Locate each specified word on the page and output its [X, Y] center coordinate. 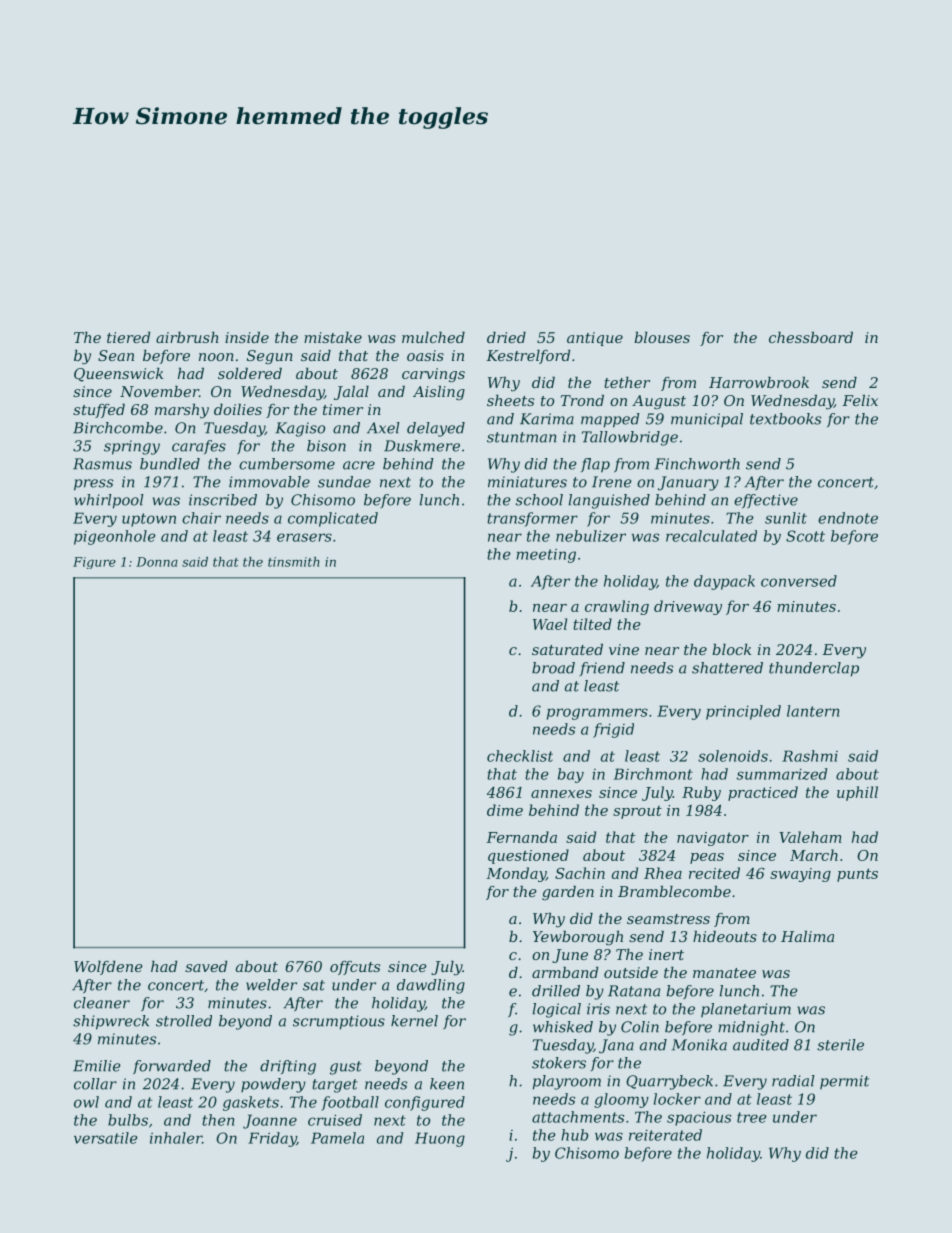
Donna [157, 562]
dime [505, 810]
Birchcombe [118, 428]
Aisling [439, 393]
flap [595, 465]
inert [666, 954]
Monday [516, 874]
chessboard [811, 337]
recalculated [711, 536]
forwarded [172, 1067]
